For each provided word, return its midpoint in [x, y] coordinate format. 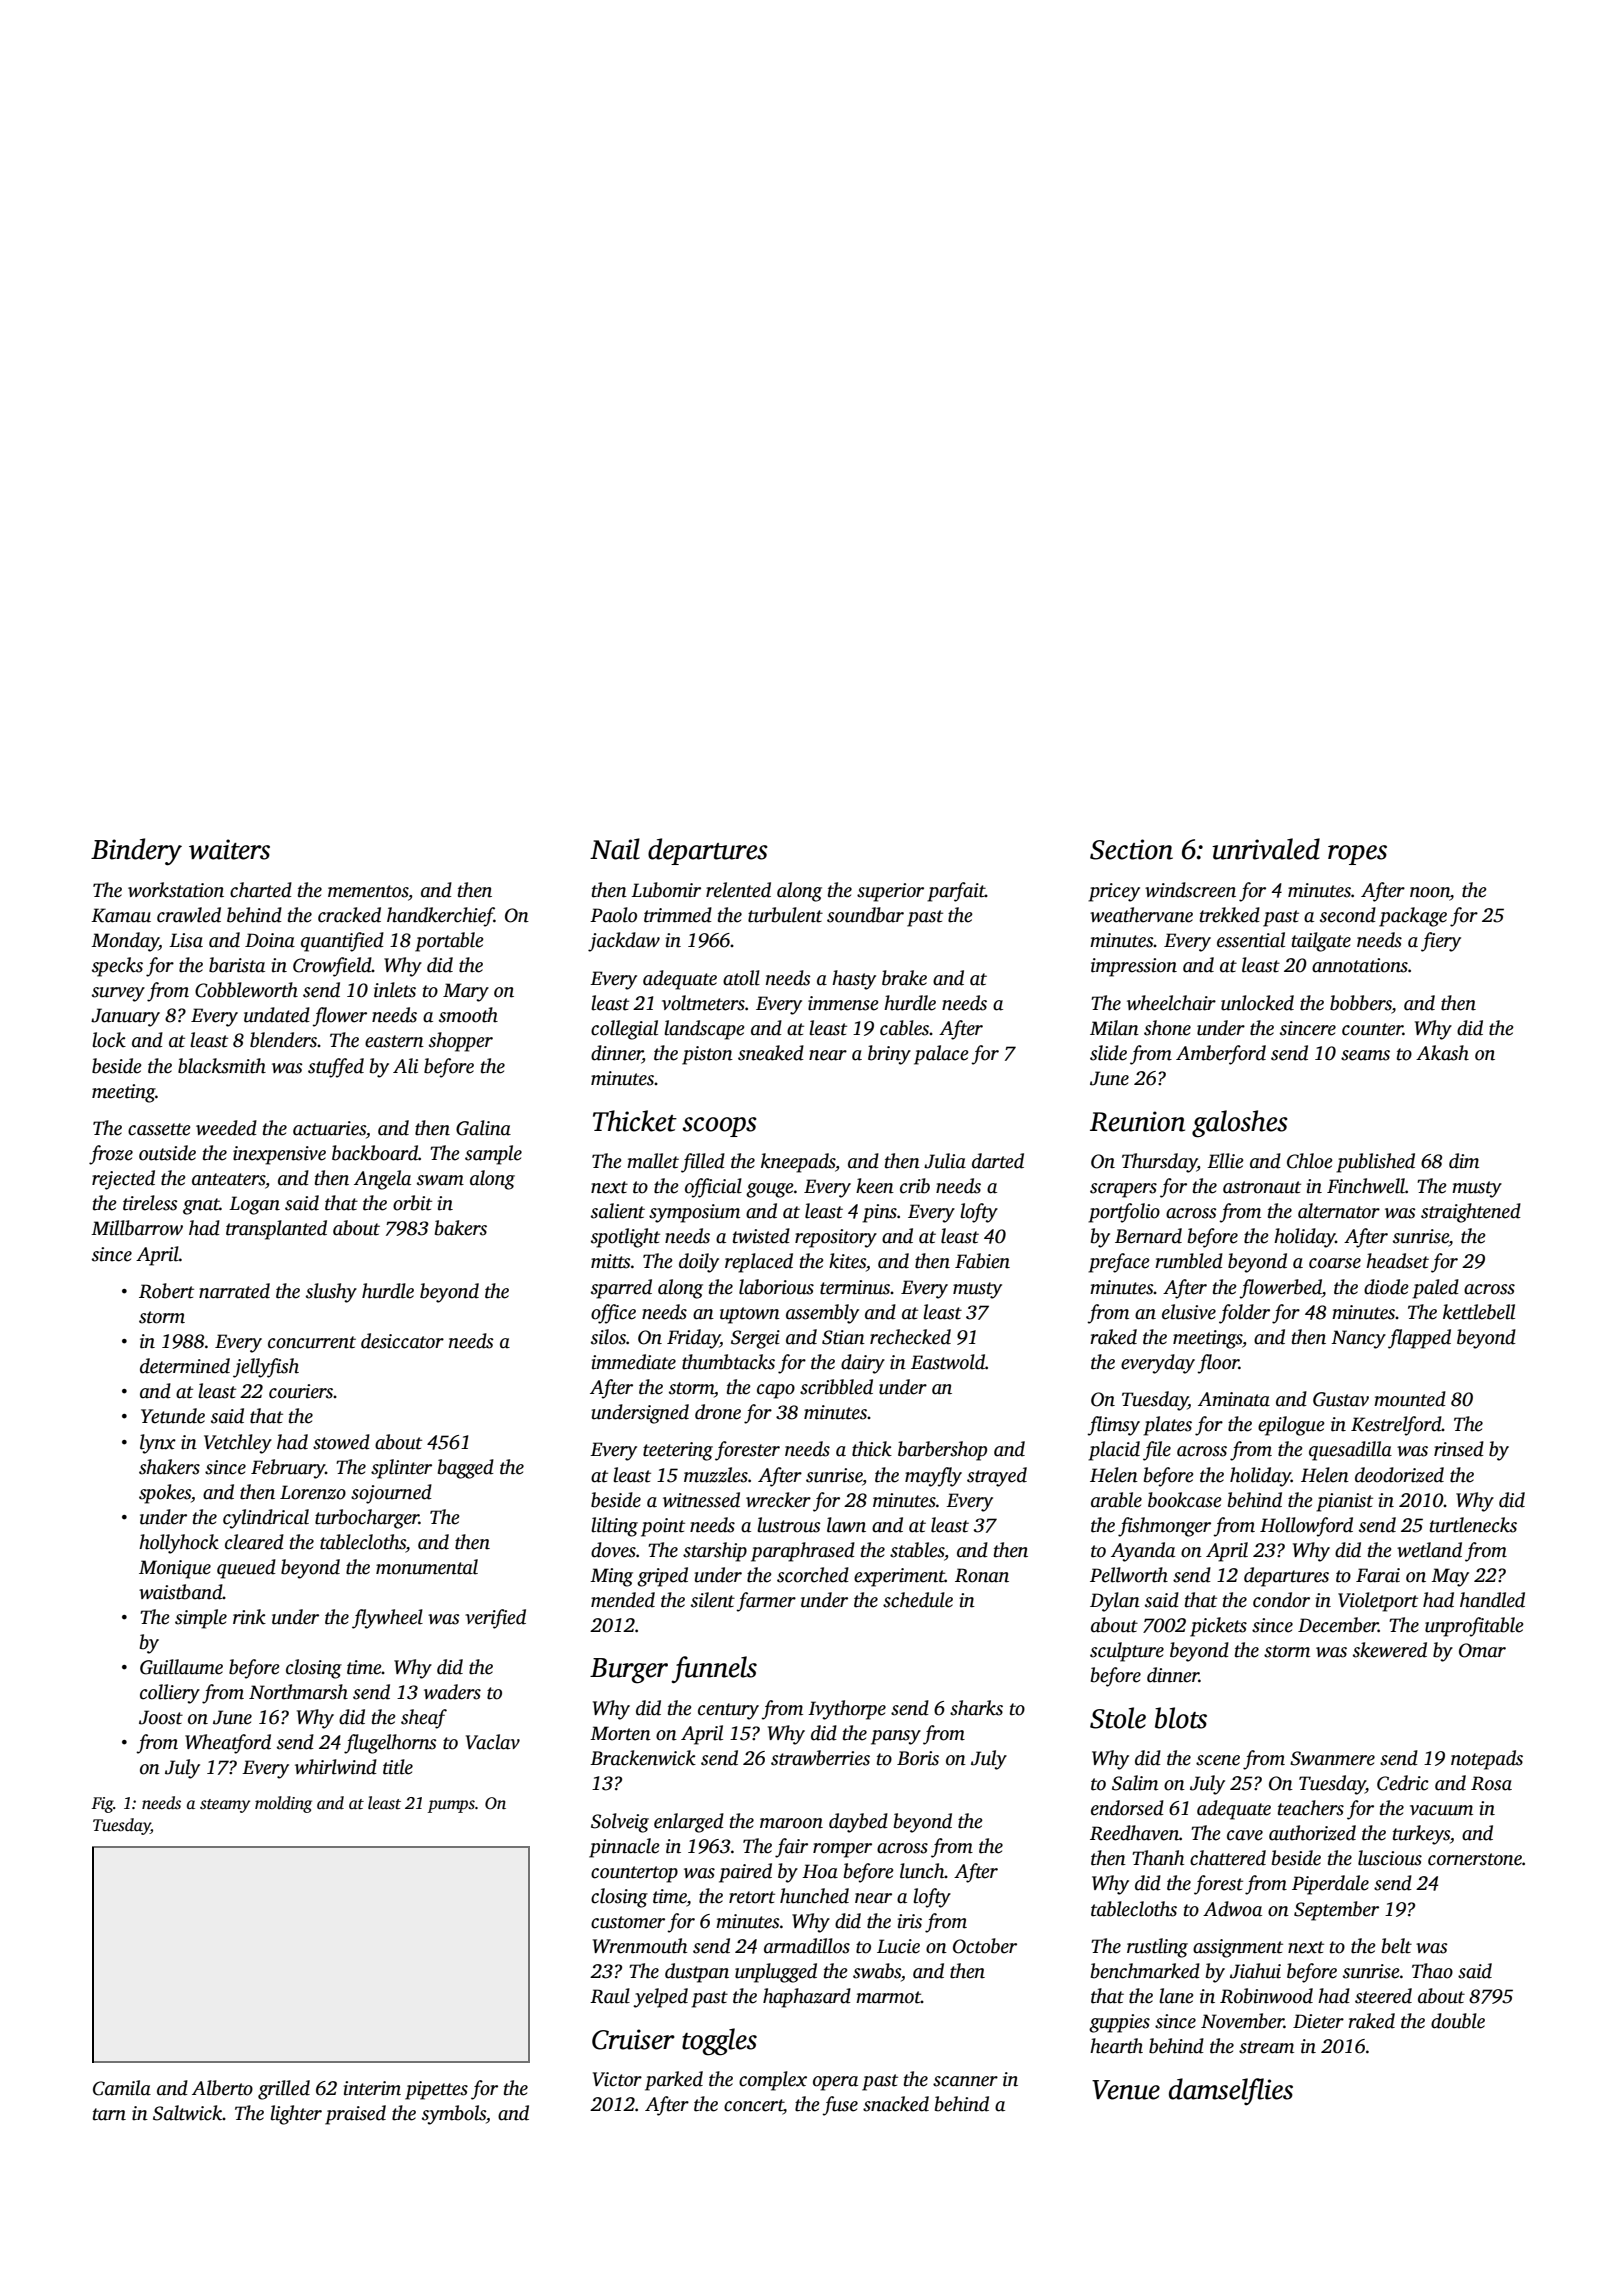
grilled [284, 2090]
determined [185, 1366]
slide [1108, 1053]
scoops [719, 1127]
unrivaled [1266, 849]
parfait [956, 892]
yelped [661, 1998]
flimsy [1113, 1426]
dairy [863, 1364]
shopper [461, 1042]
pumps [451, 1806]
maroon [791, 1823]
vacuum [1441, 1810]
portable [449, 942]
